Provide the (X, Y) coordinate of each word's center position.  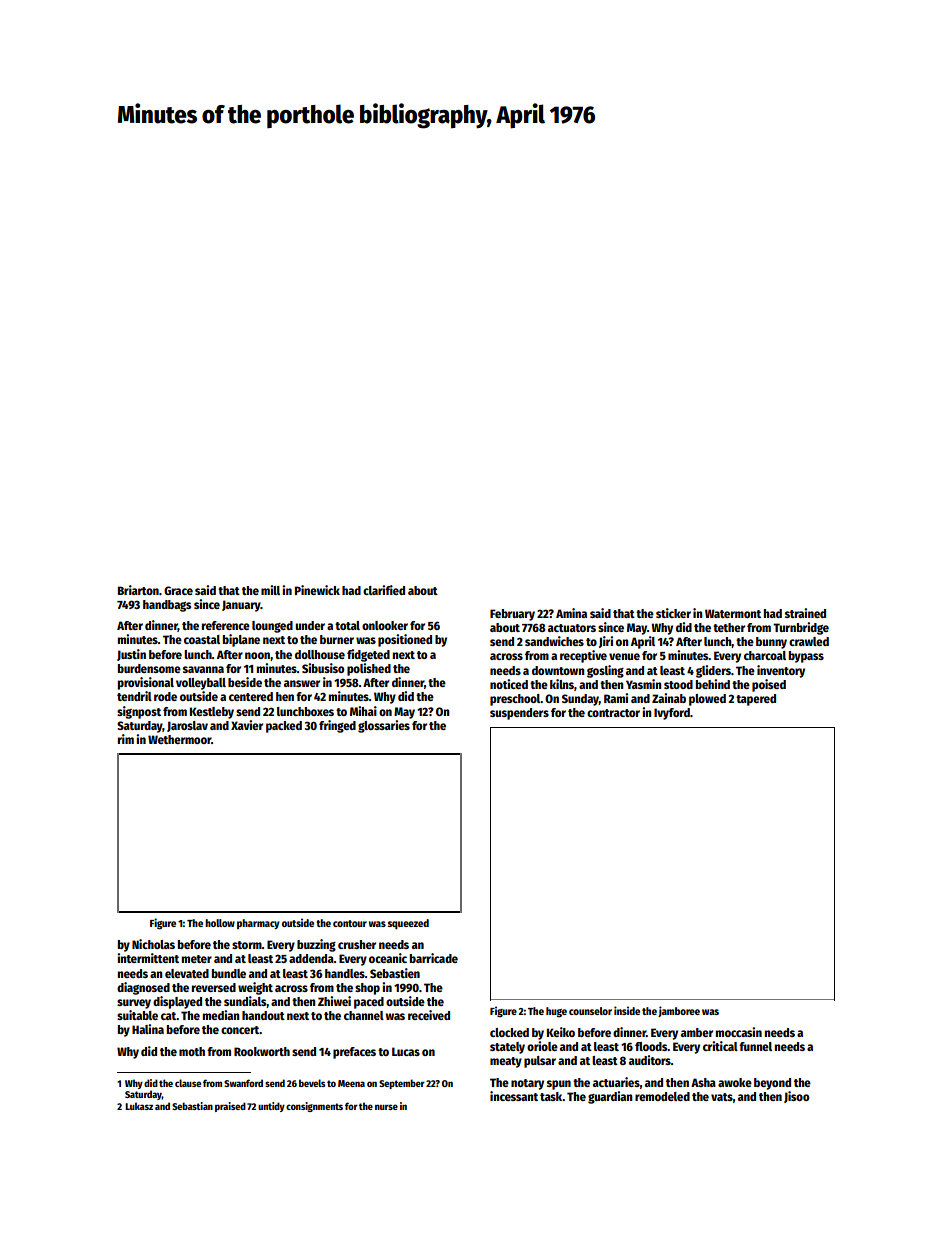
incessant (514, 1096)
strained (805, 613)
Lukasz (139, 1106)
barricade (434, 958)
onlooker (385, 625)
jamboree (679, 1011)
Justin (131, 655)
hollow (220, 923)
